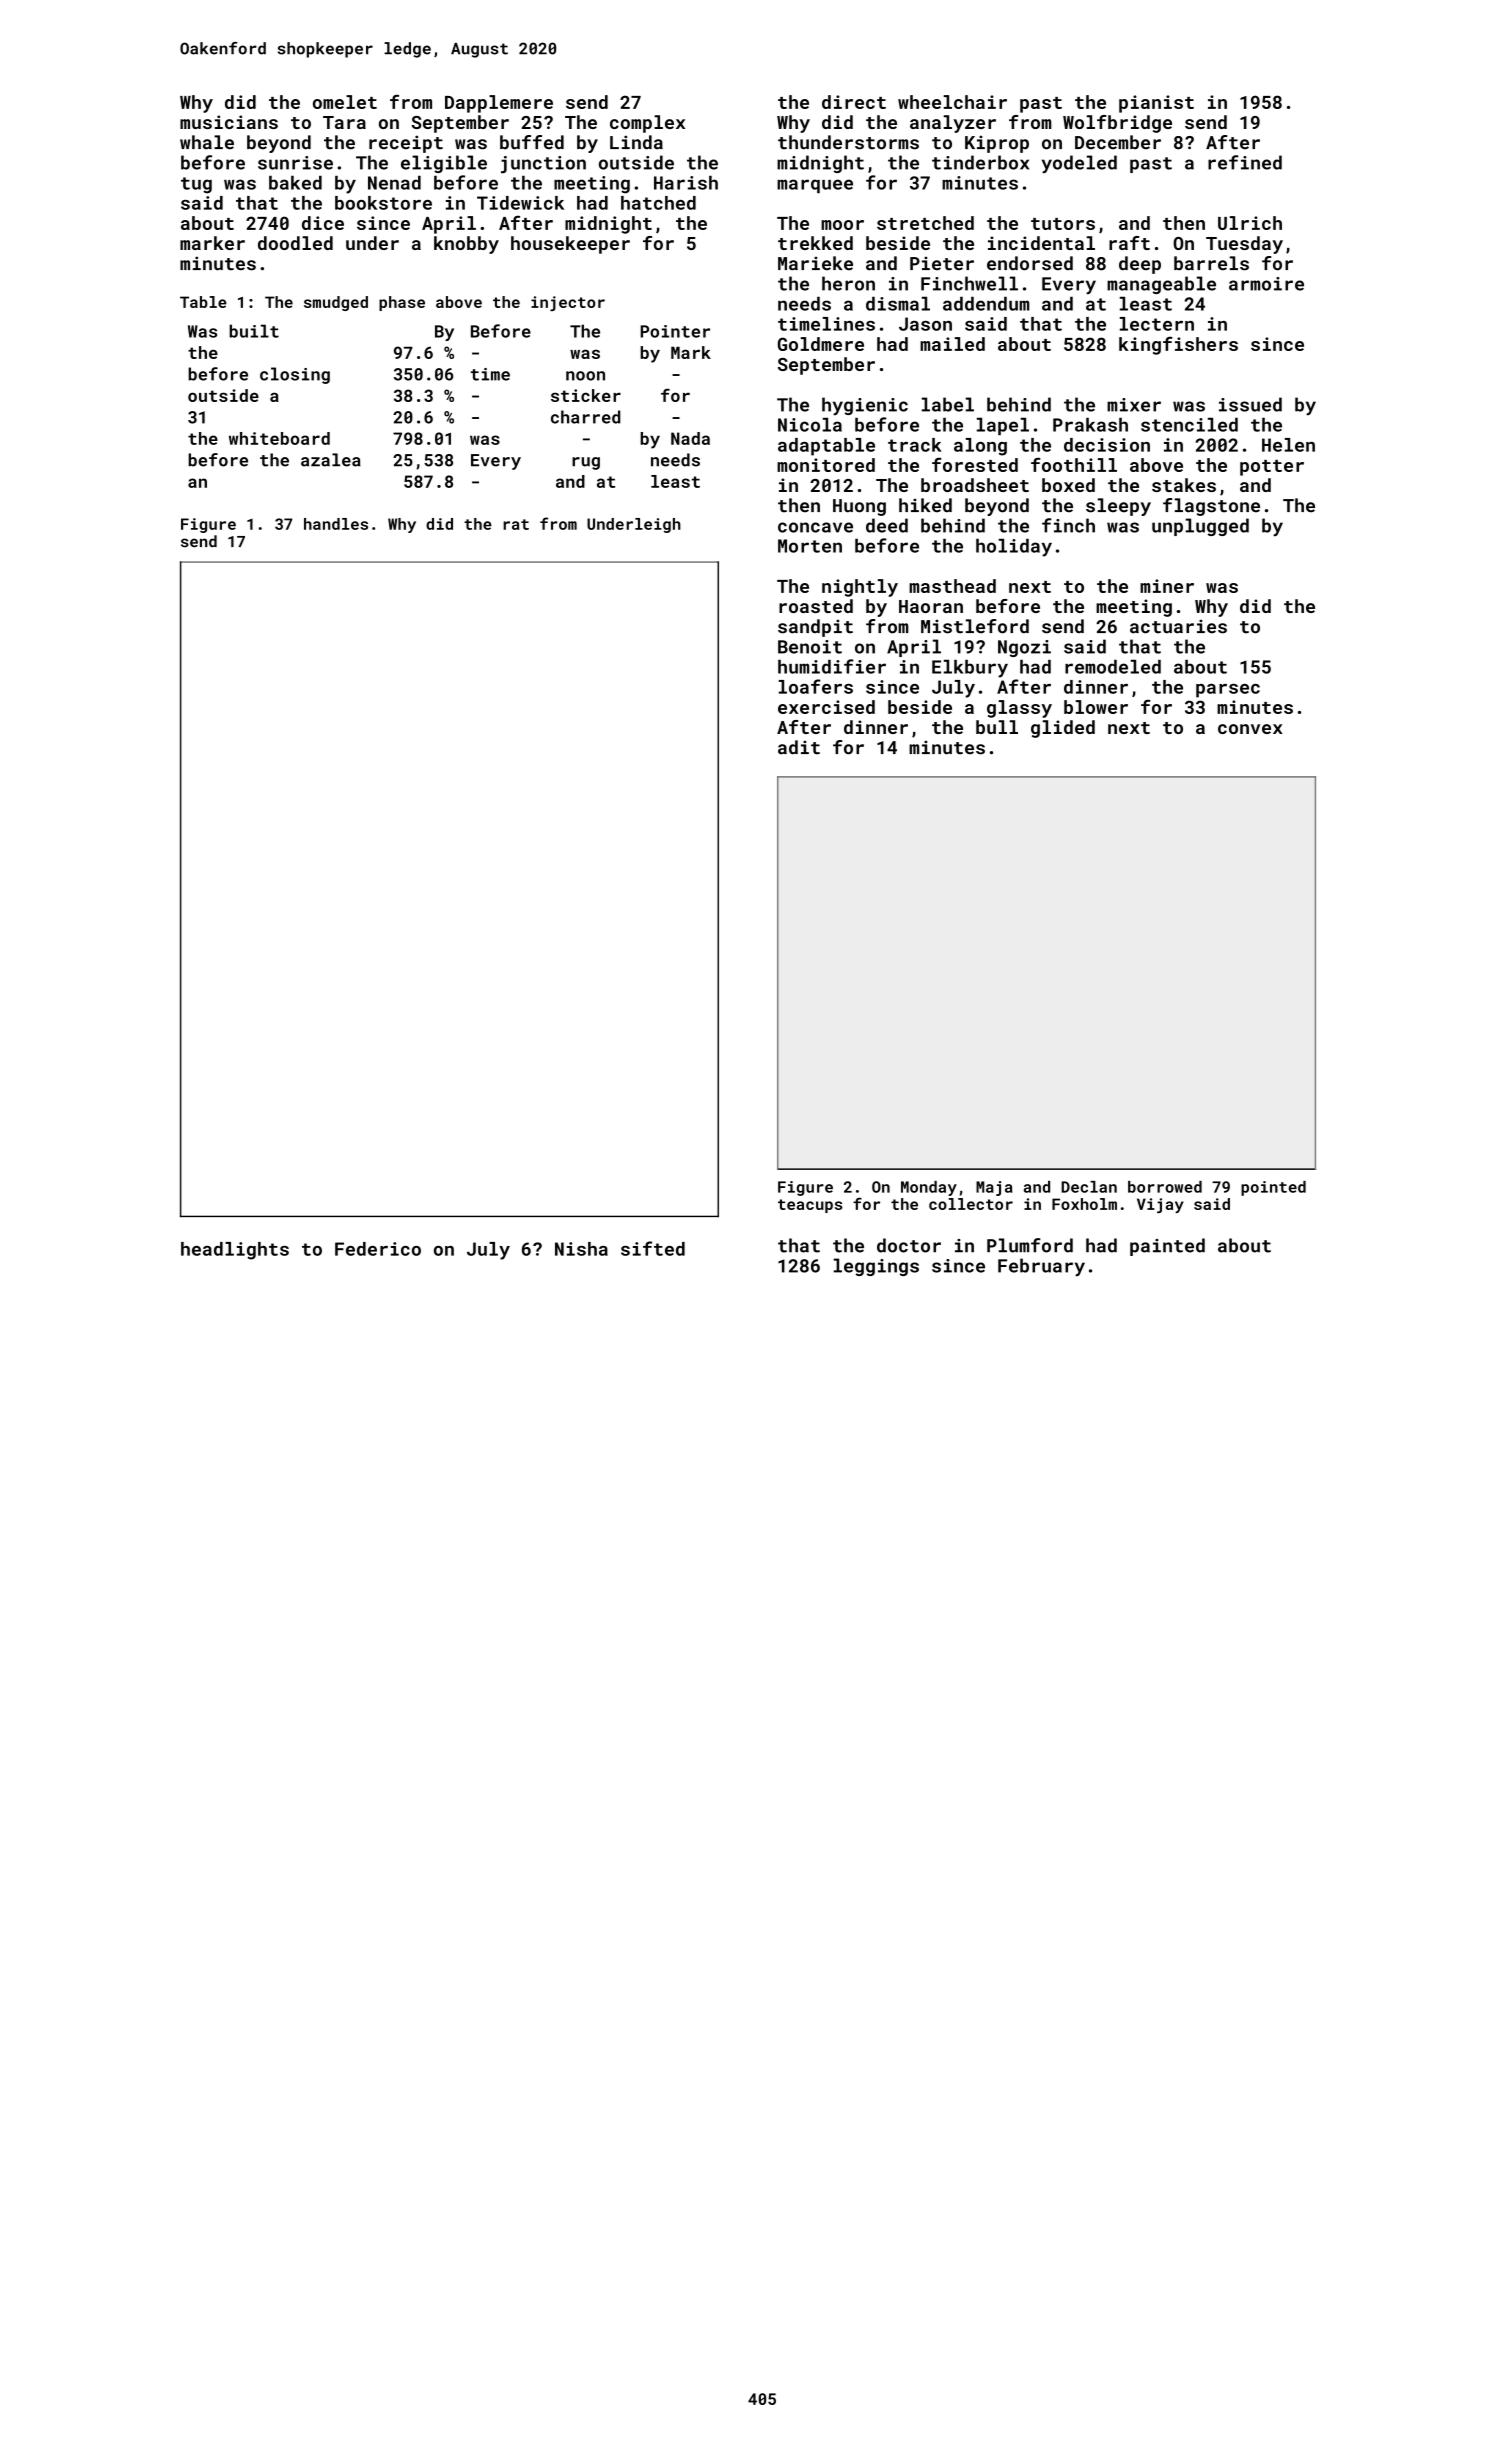 This page has width=1496, height=2464. What do you see at coordinates (331, 460) in the page?
I see `azalea` at bounding box center [331, 460].
